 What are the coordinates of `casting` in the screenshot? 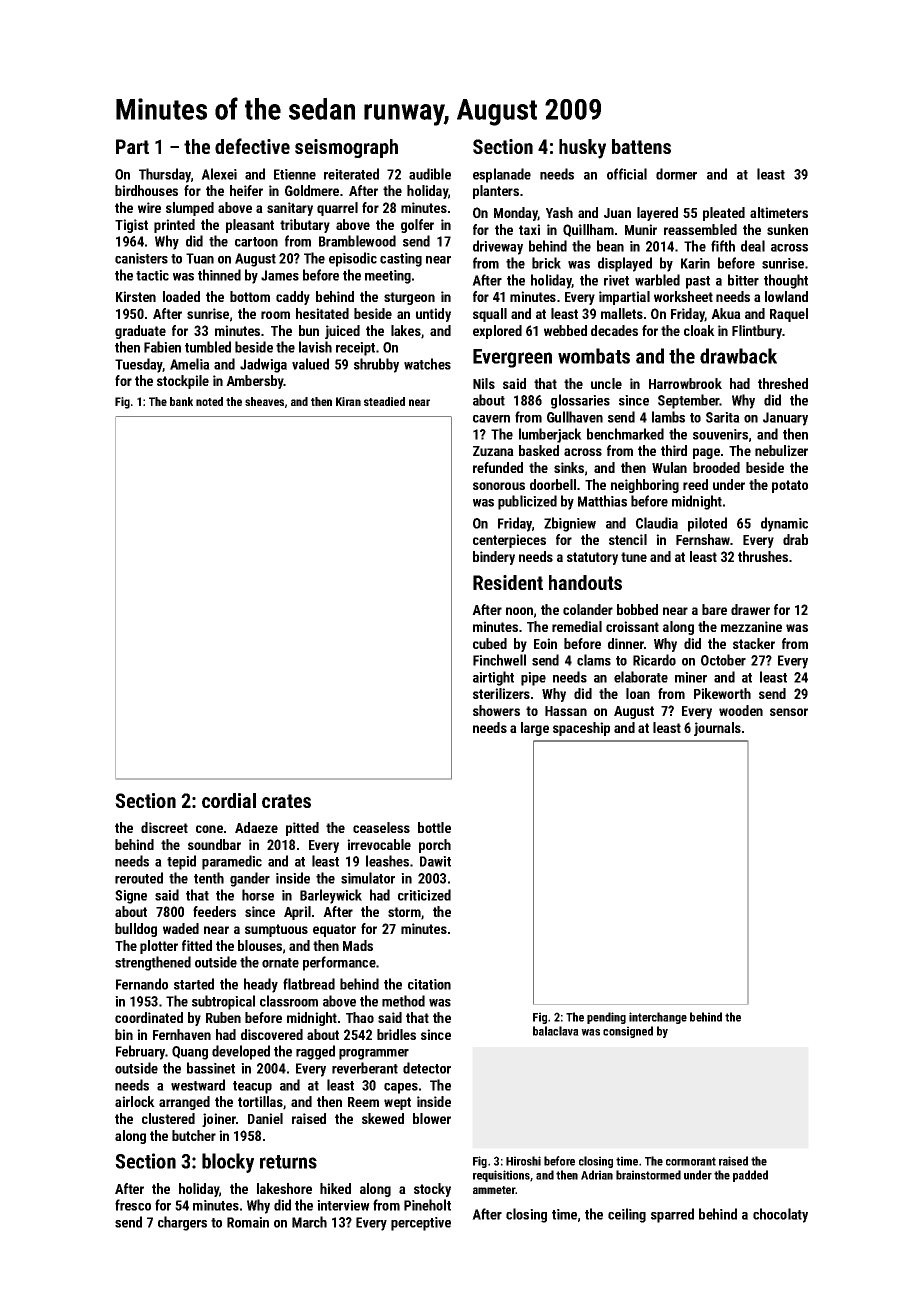 It's located at (401, 260).
